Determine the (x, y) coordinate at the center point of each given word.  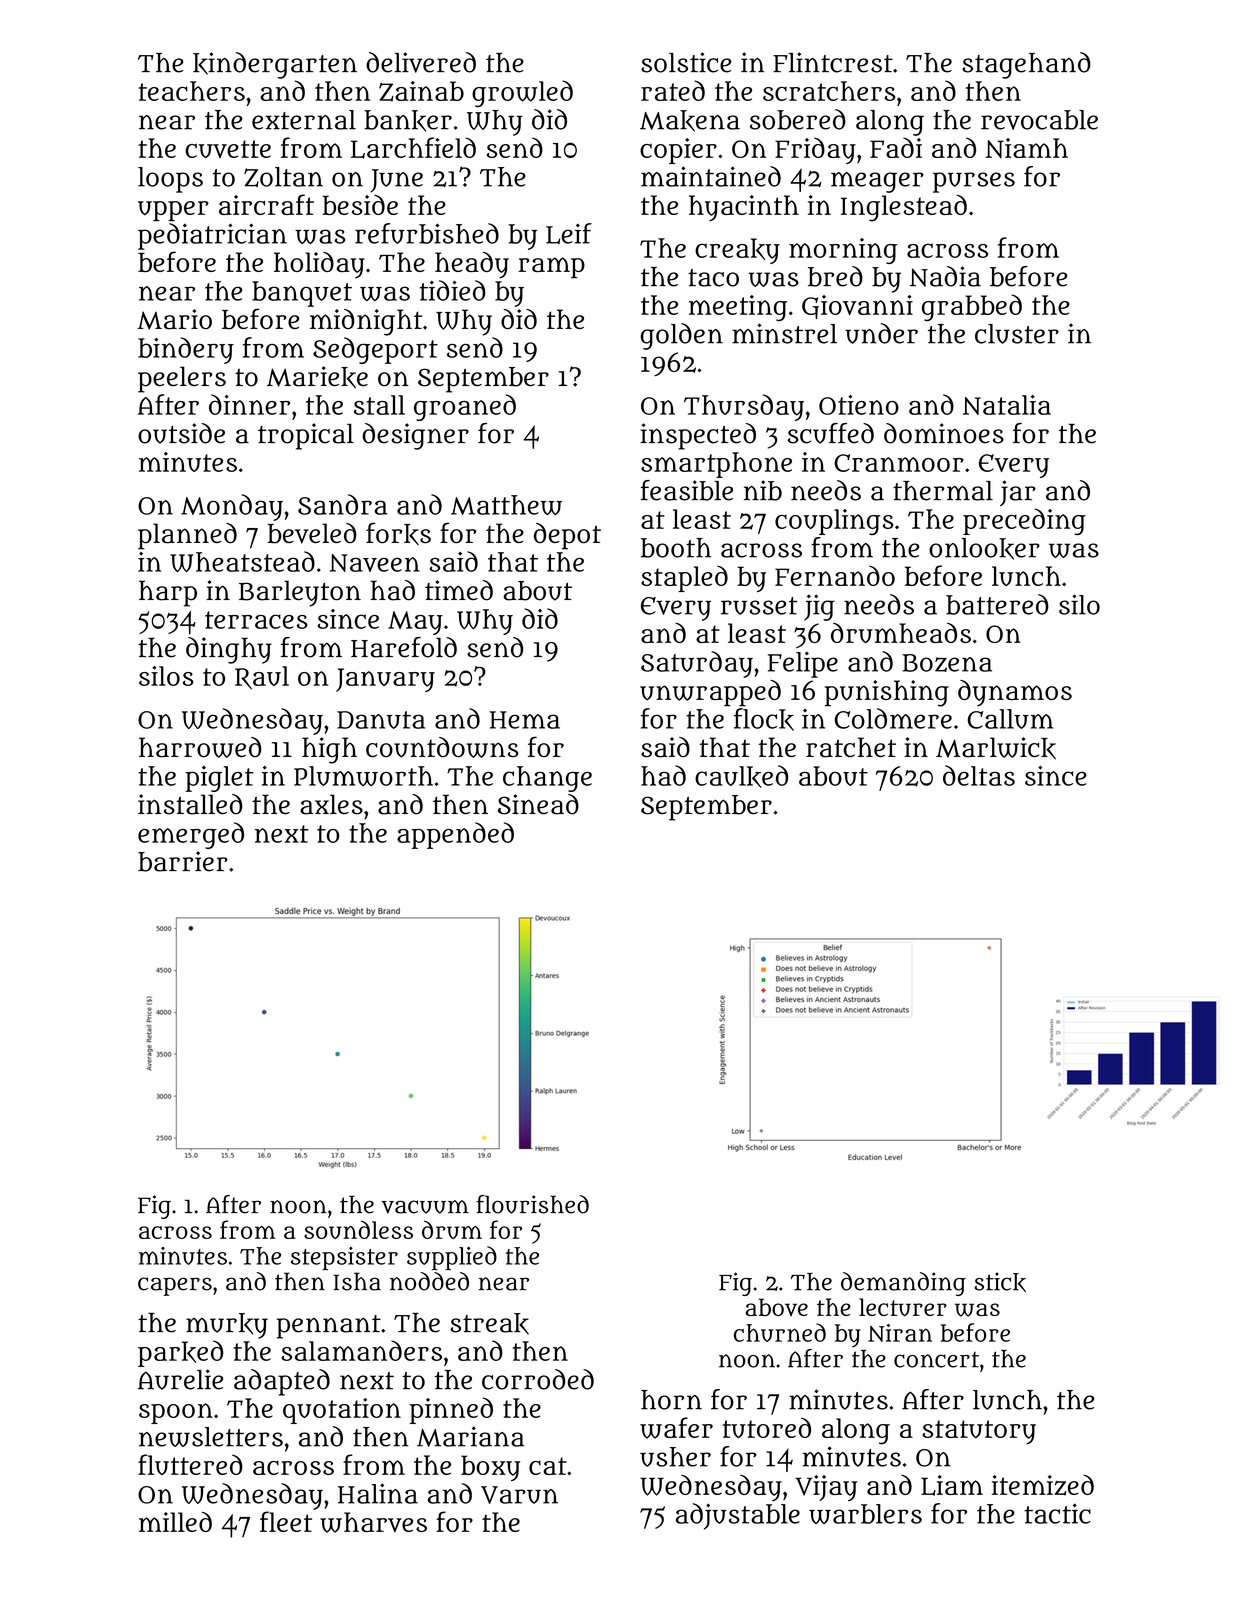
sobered (798, 119)
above (777, 1307)
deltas (979, 775)
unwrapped (710, 693)
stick (1000, 1282)
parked (180, 1353)
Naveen (375, 563)
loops (170, 180)
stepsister (344, 1258)
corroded (538, 1379)
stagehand (1026, 65)
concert (936, 1360)
